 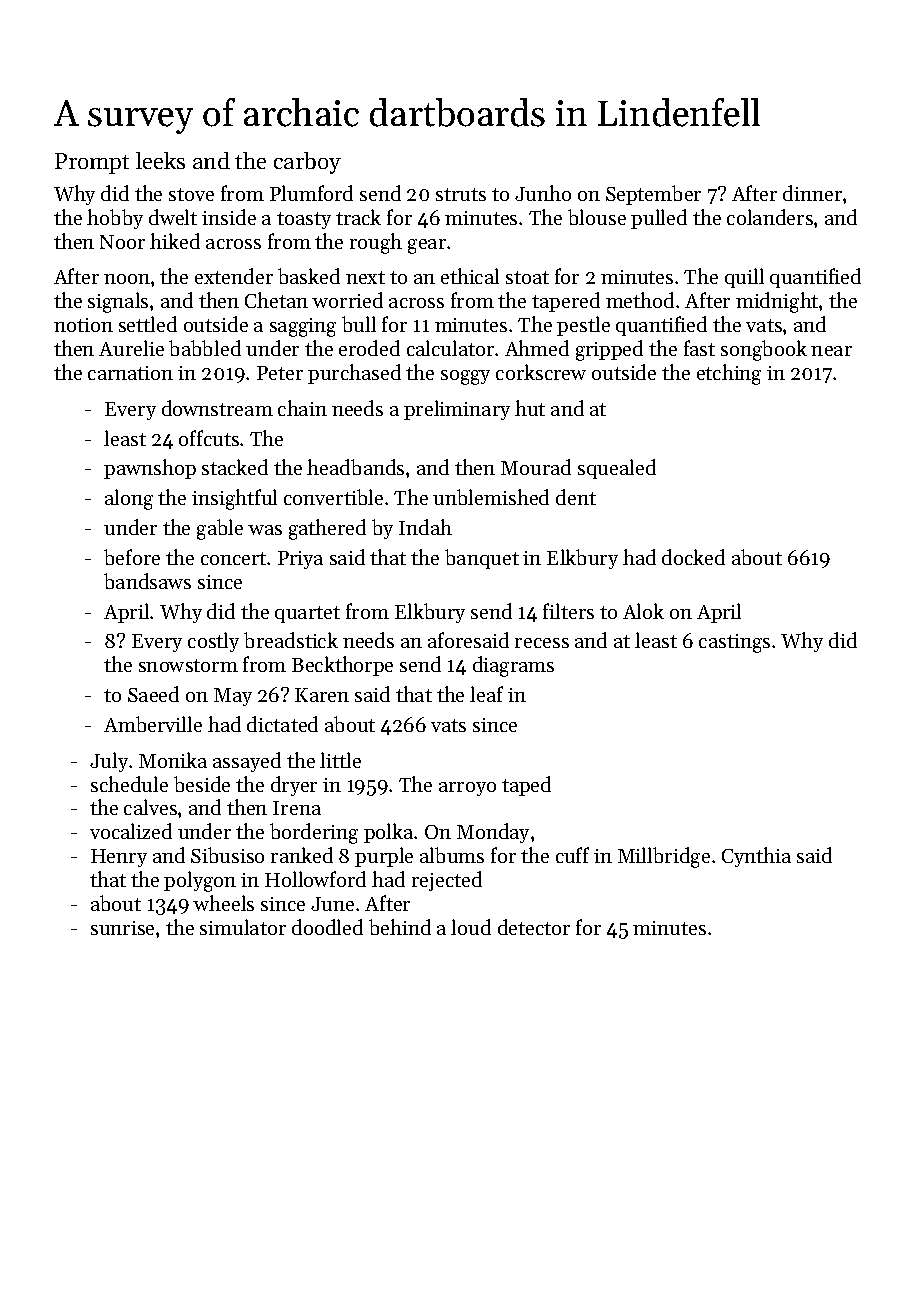 I want to click on detector, so click(x=534, y=927).
